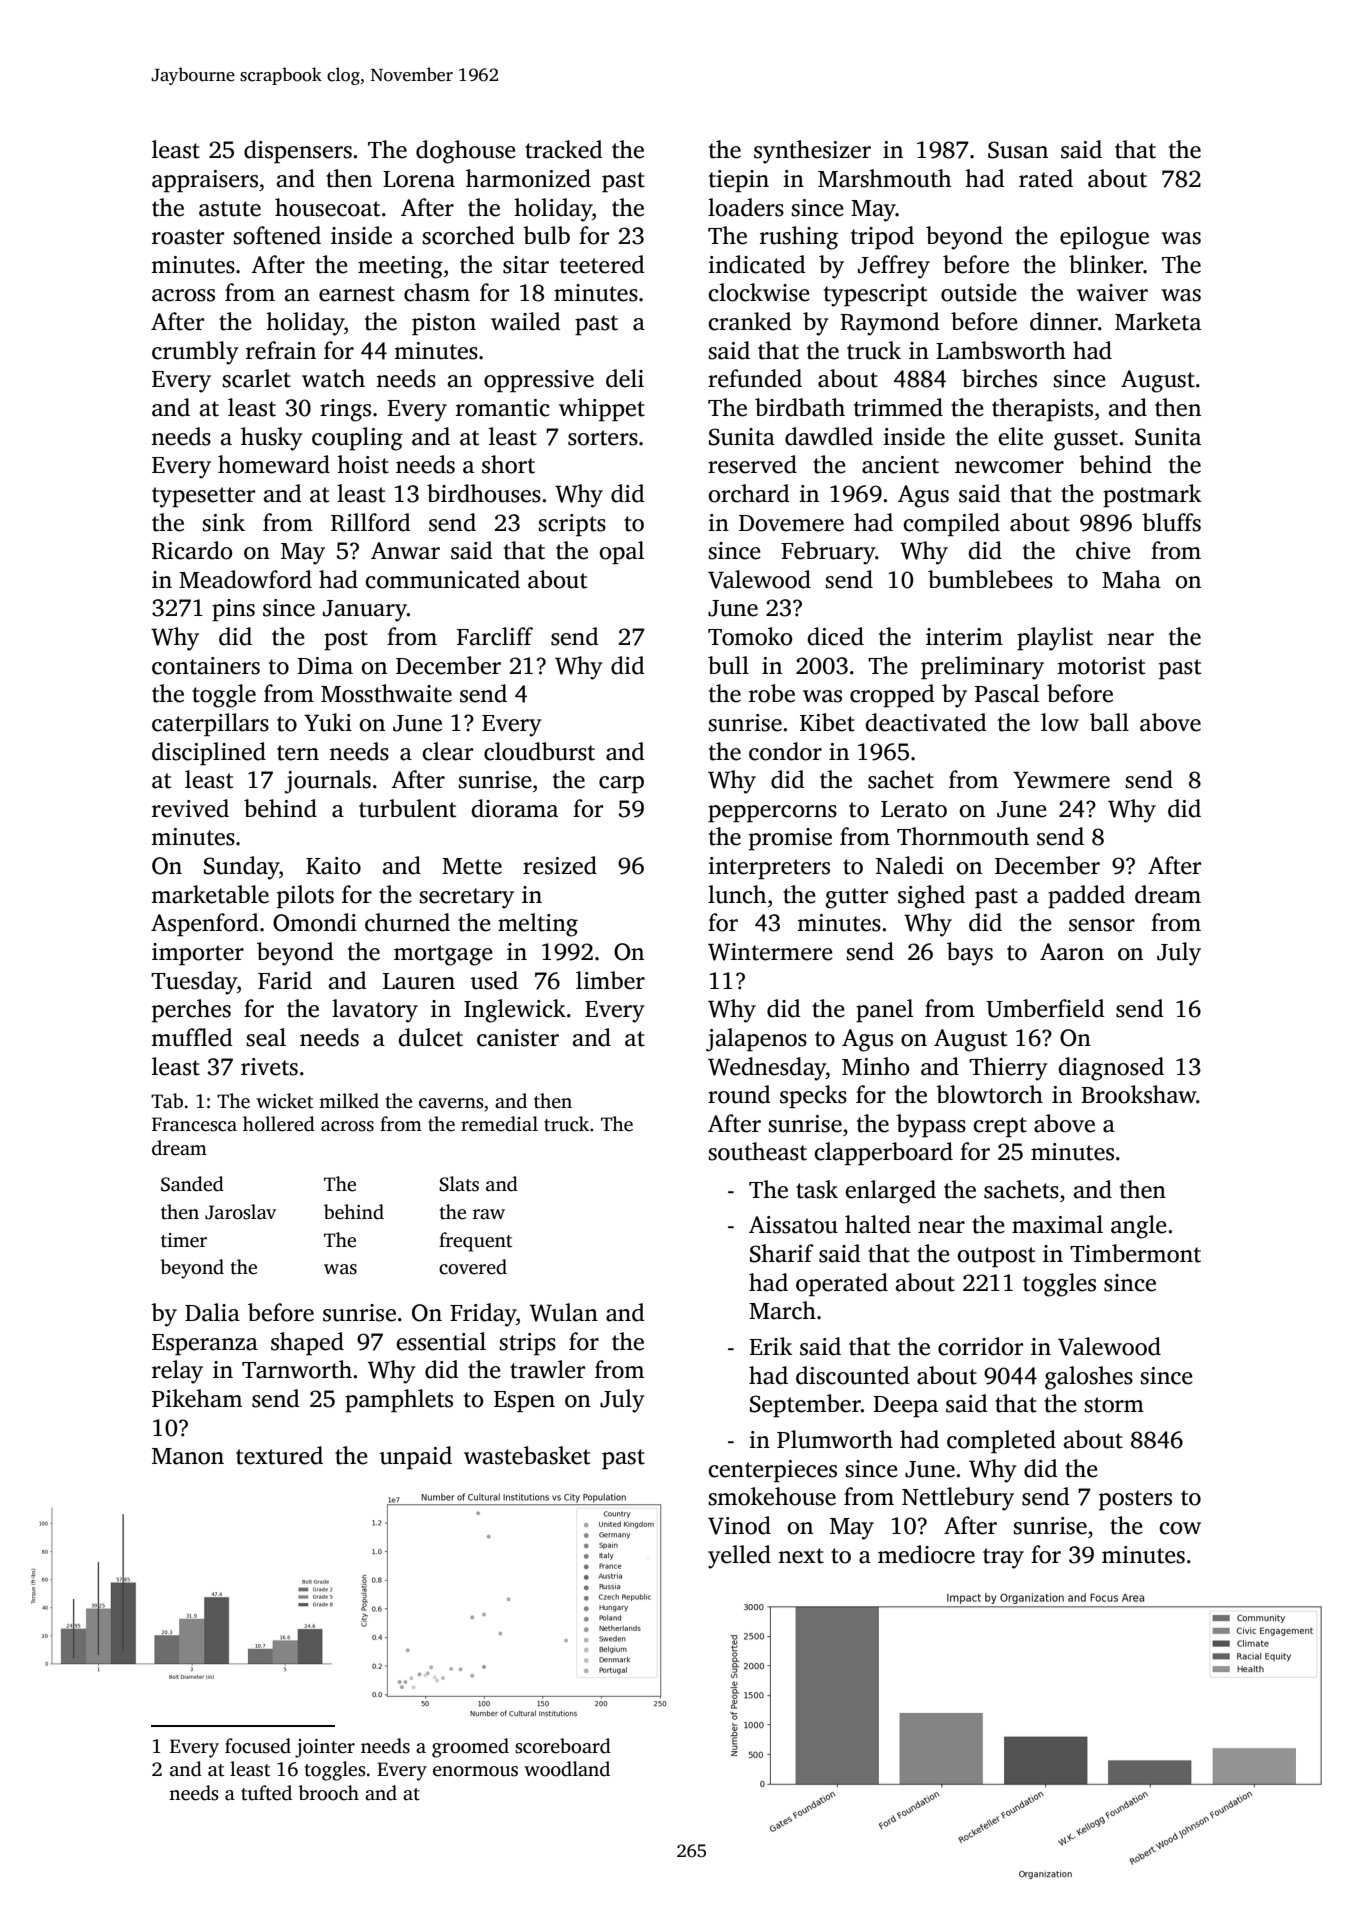  What do you see at coordinates (298, 152) in the page?
I see `dispensers` at bounding box center [298, 152].
